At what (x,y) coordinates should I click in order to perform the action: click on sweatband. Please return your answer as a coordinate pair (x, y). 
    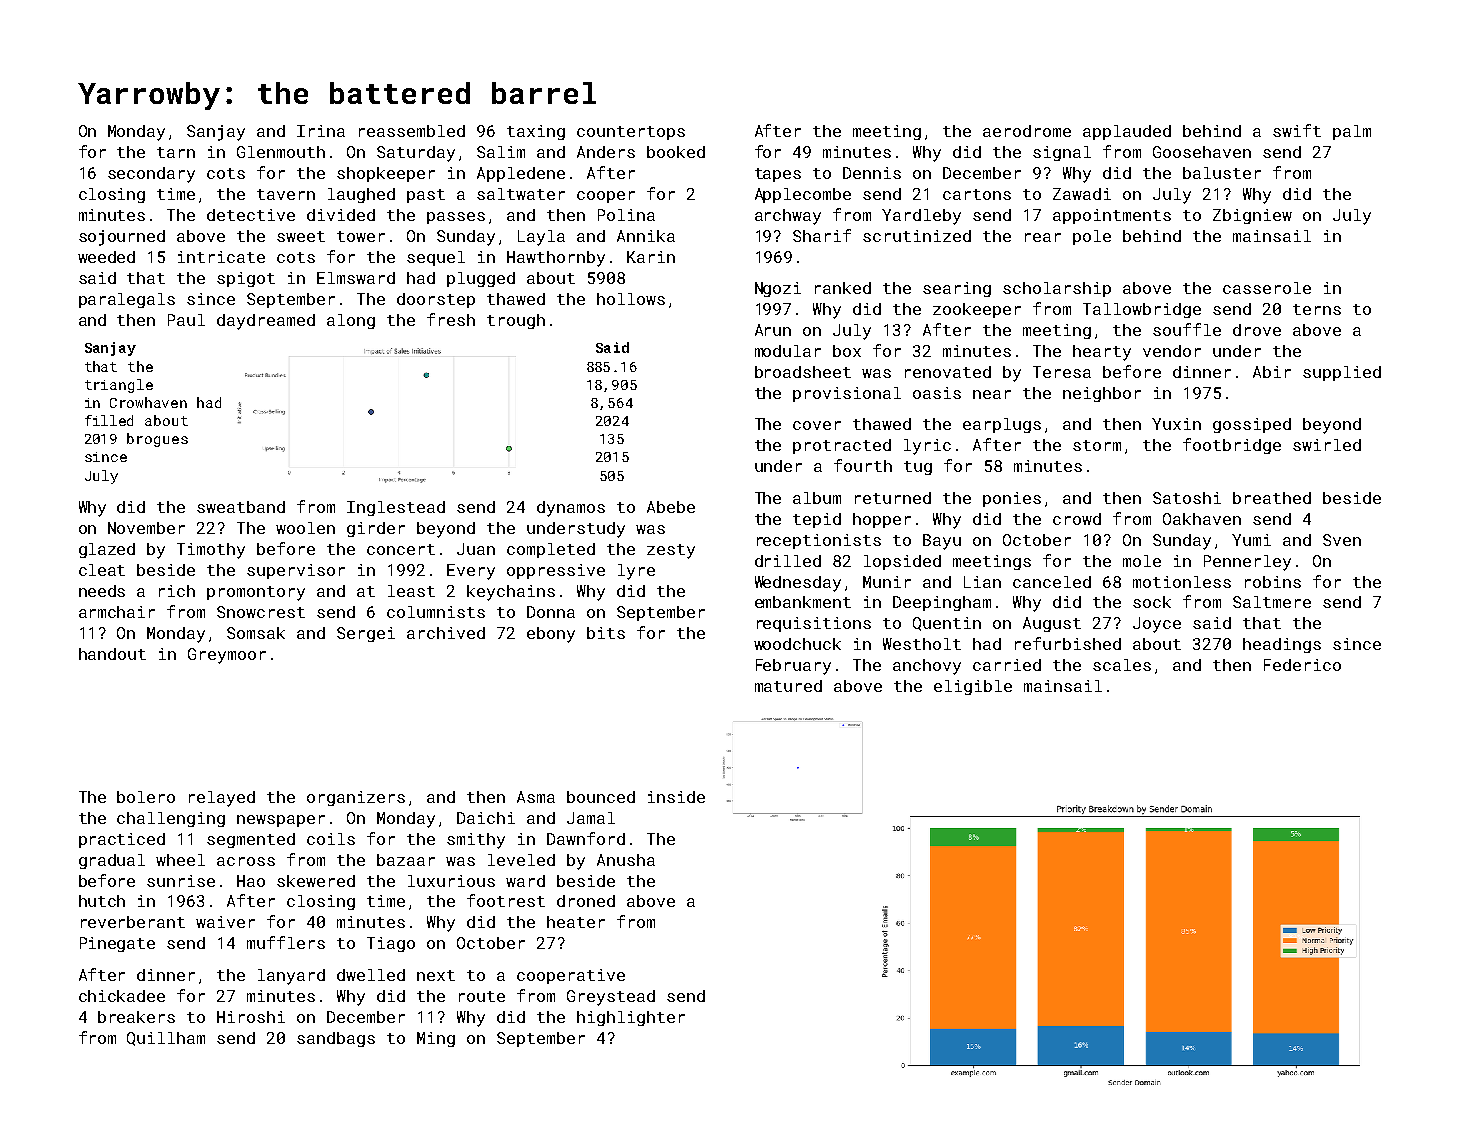
    Looking at the image, I should click on (241, 507).
